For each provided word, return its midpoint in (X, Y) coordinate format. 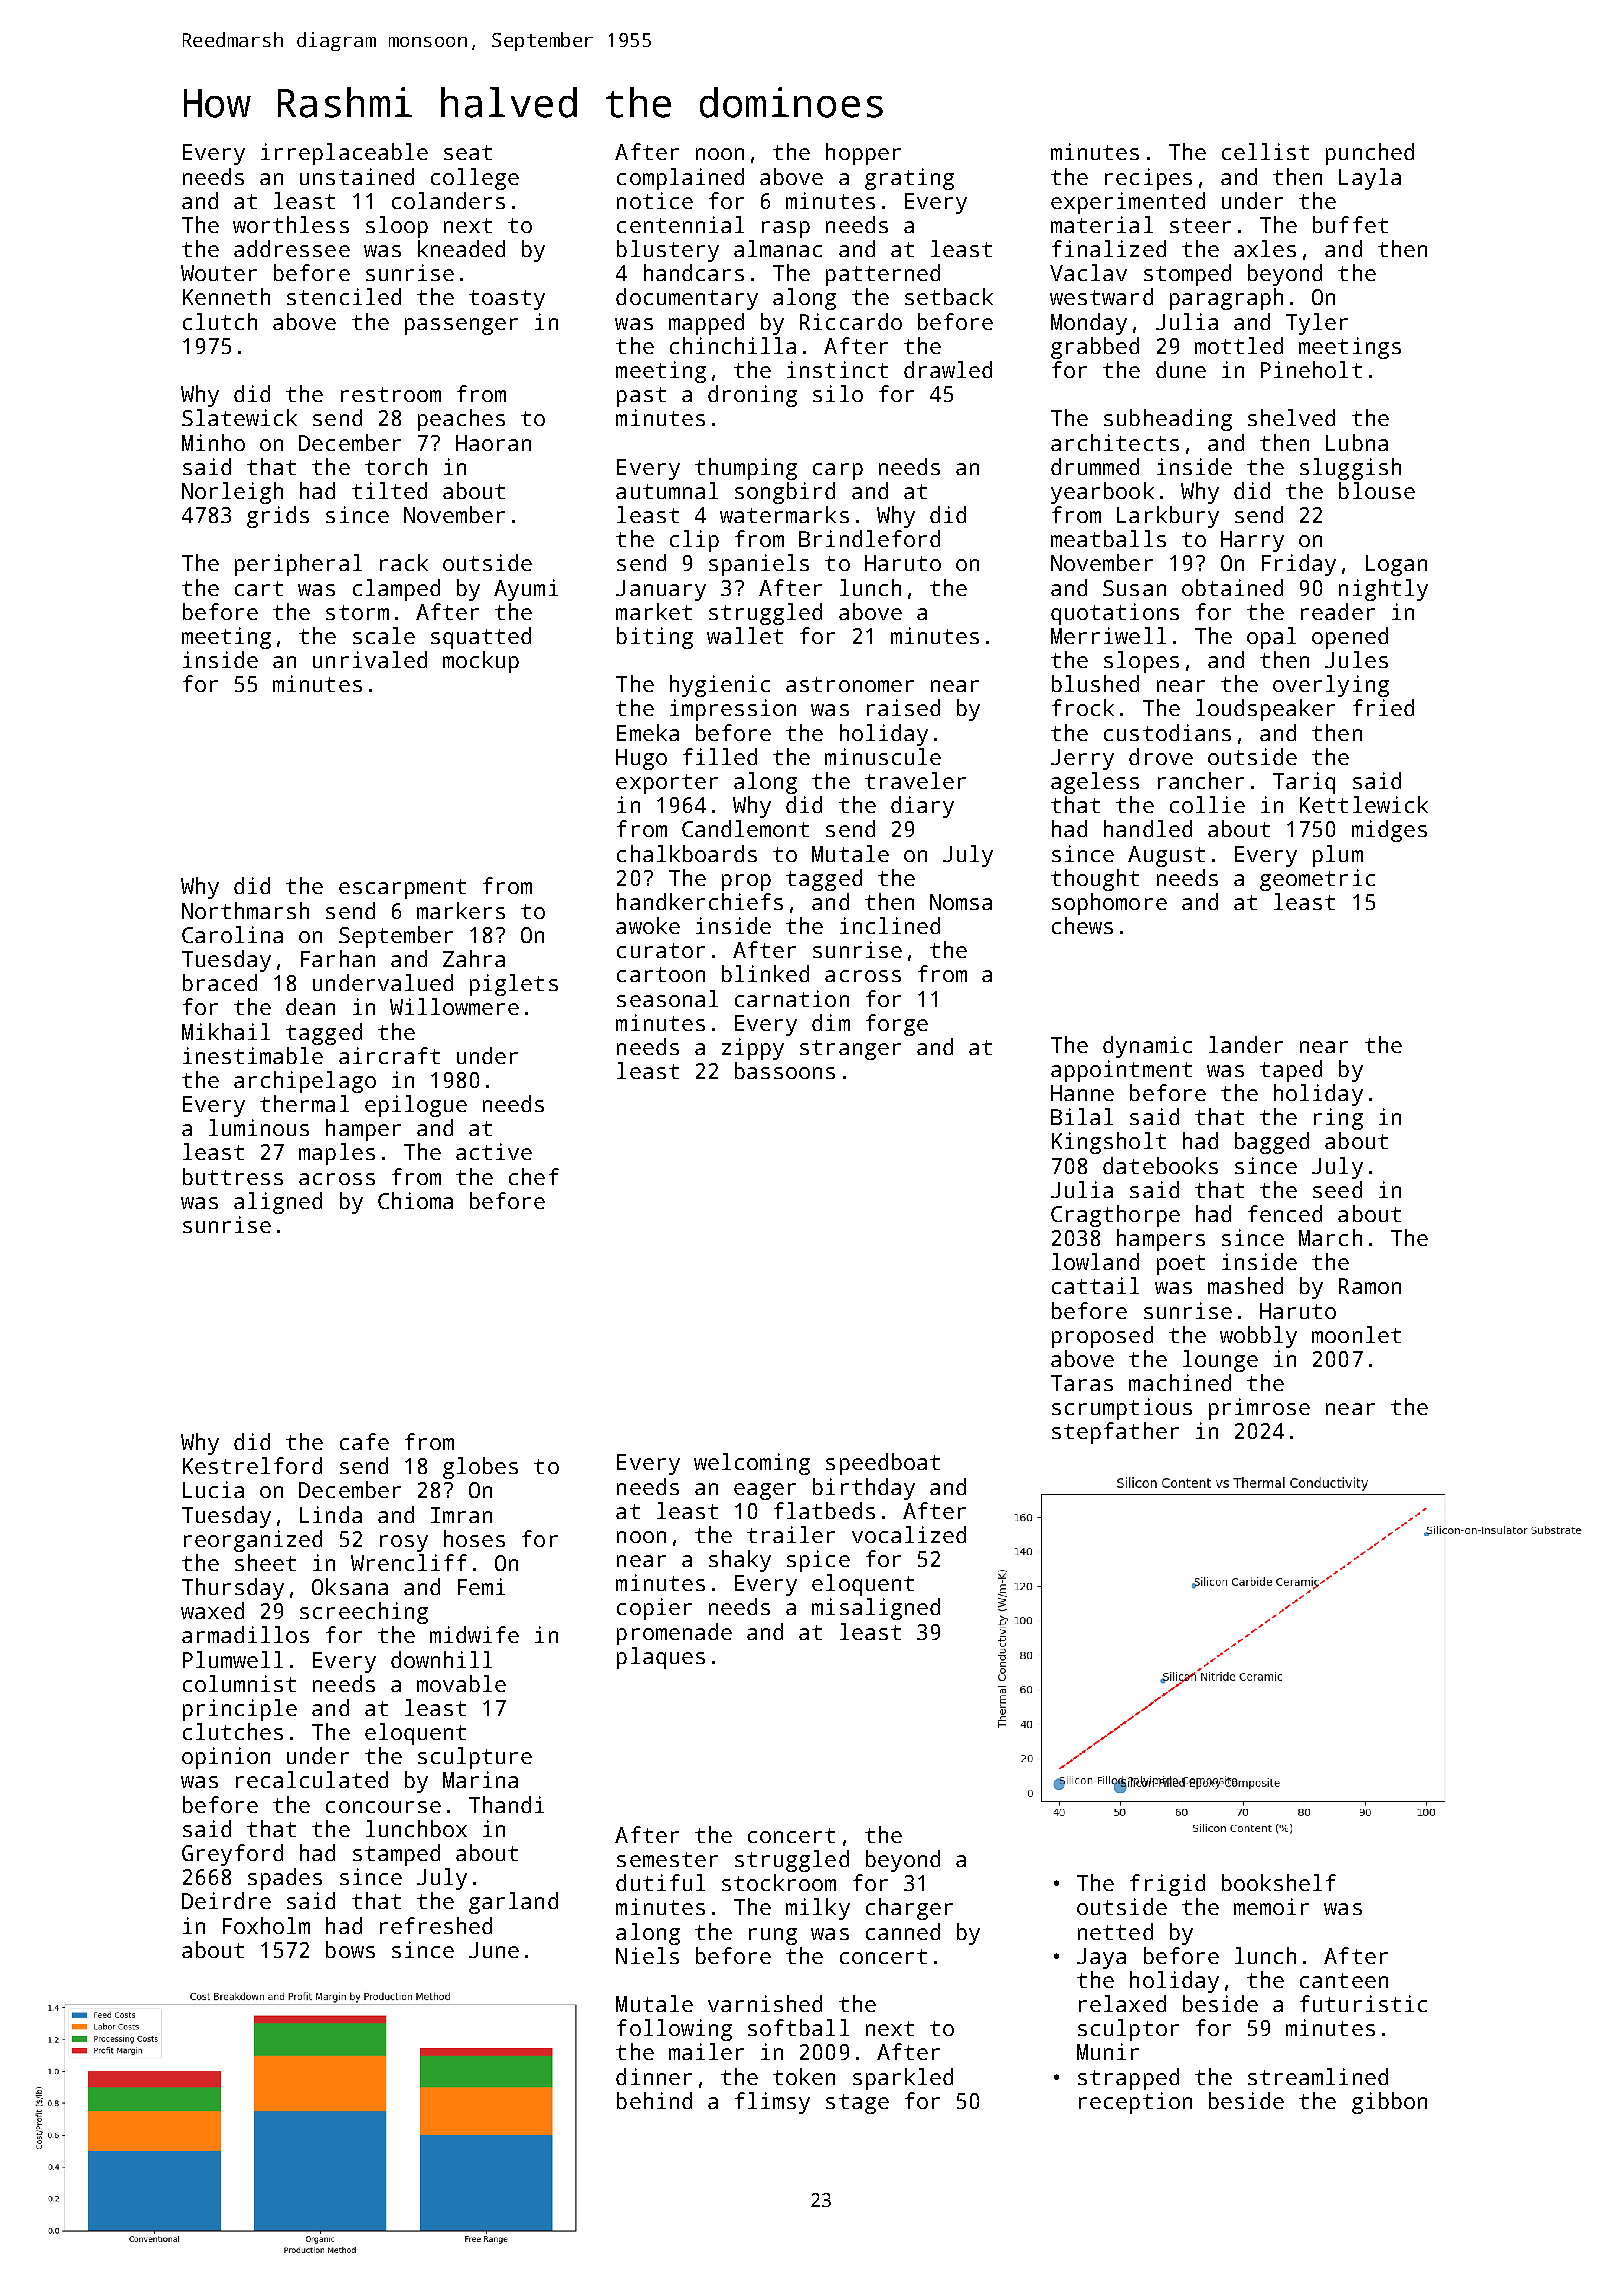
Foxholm (266, 1925)
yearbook (1102, 493)
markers (461, 910)
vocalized (909, 1534)
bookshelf (1279, 1882)
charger (909, 1909)
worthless (291, 224)
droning (752, 396)
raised (903, 707)
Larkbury (1168, 517)
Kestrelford (252, 1465)
